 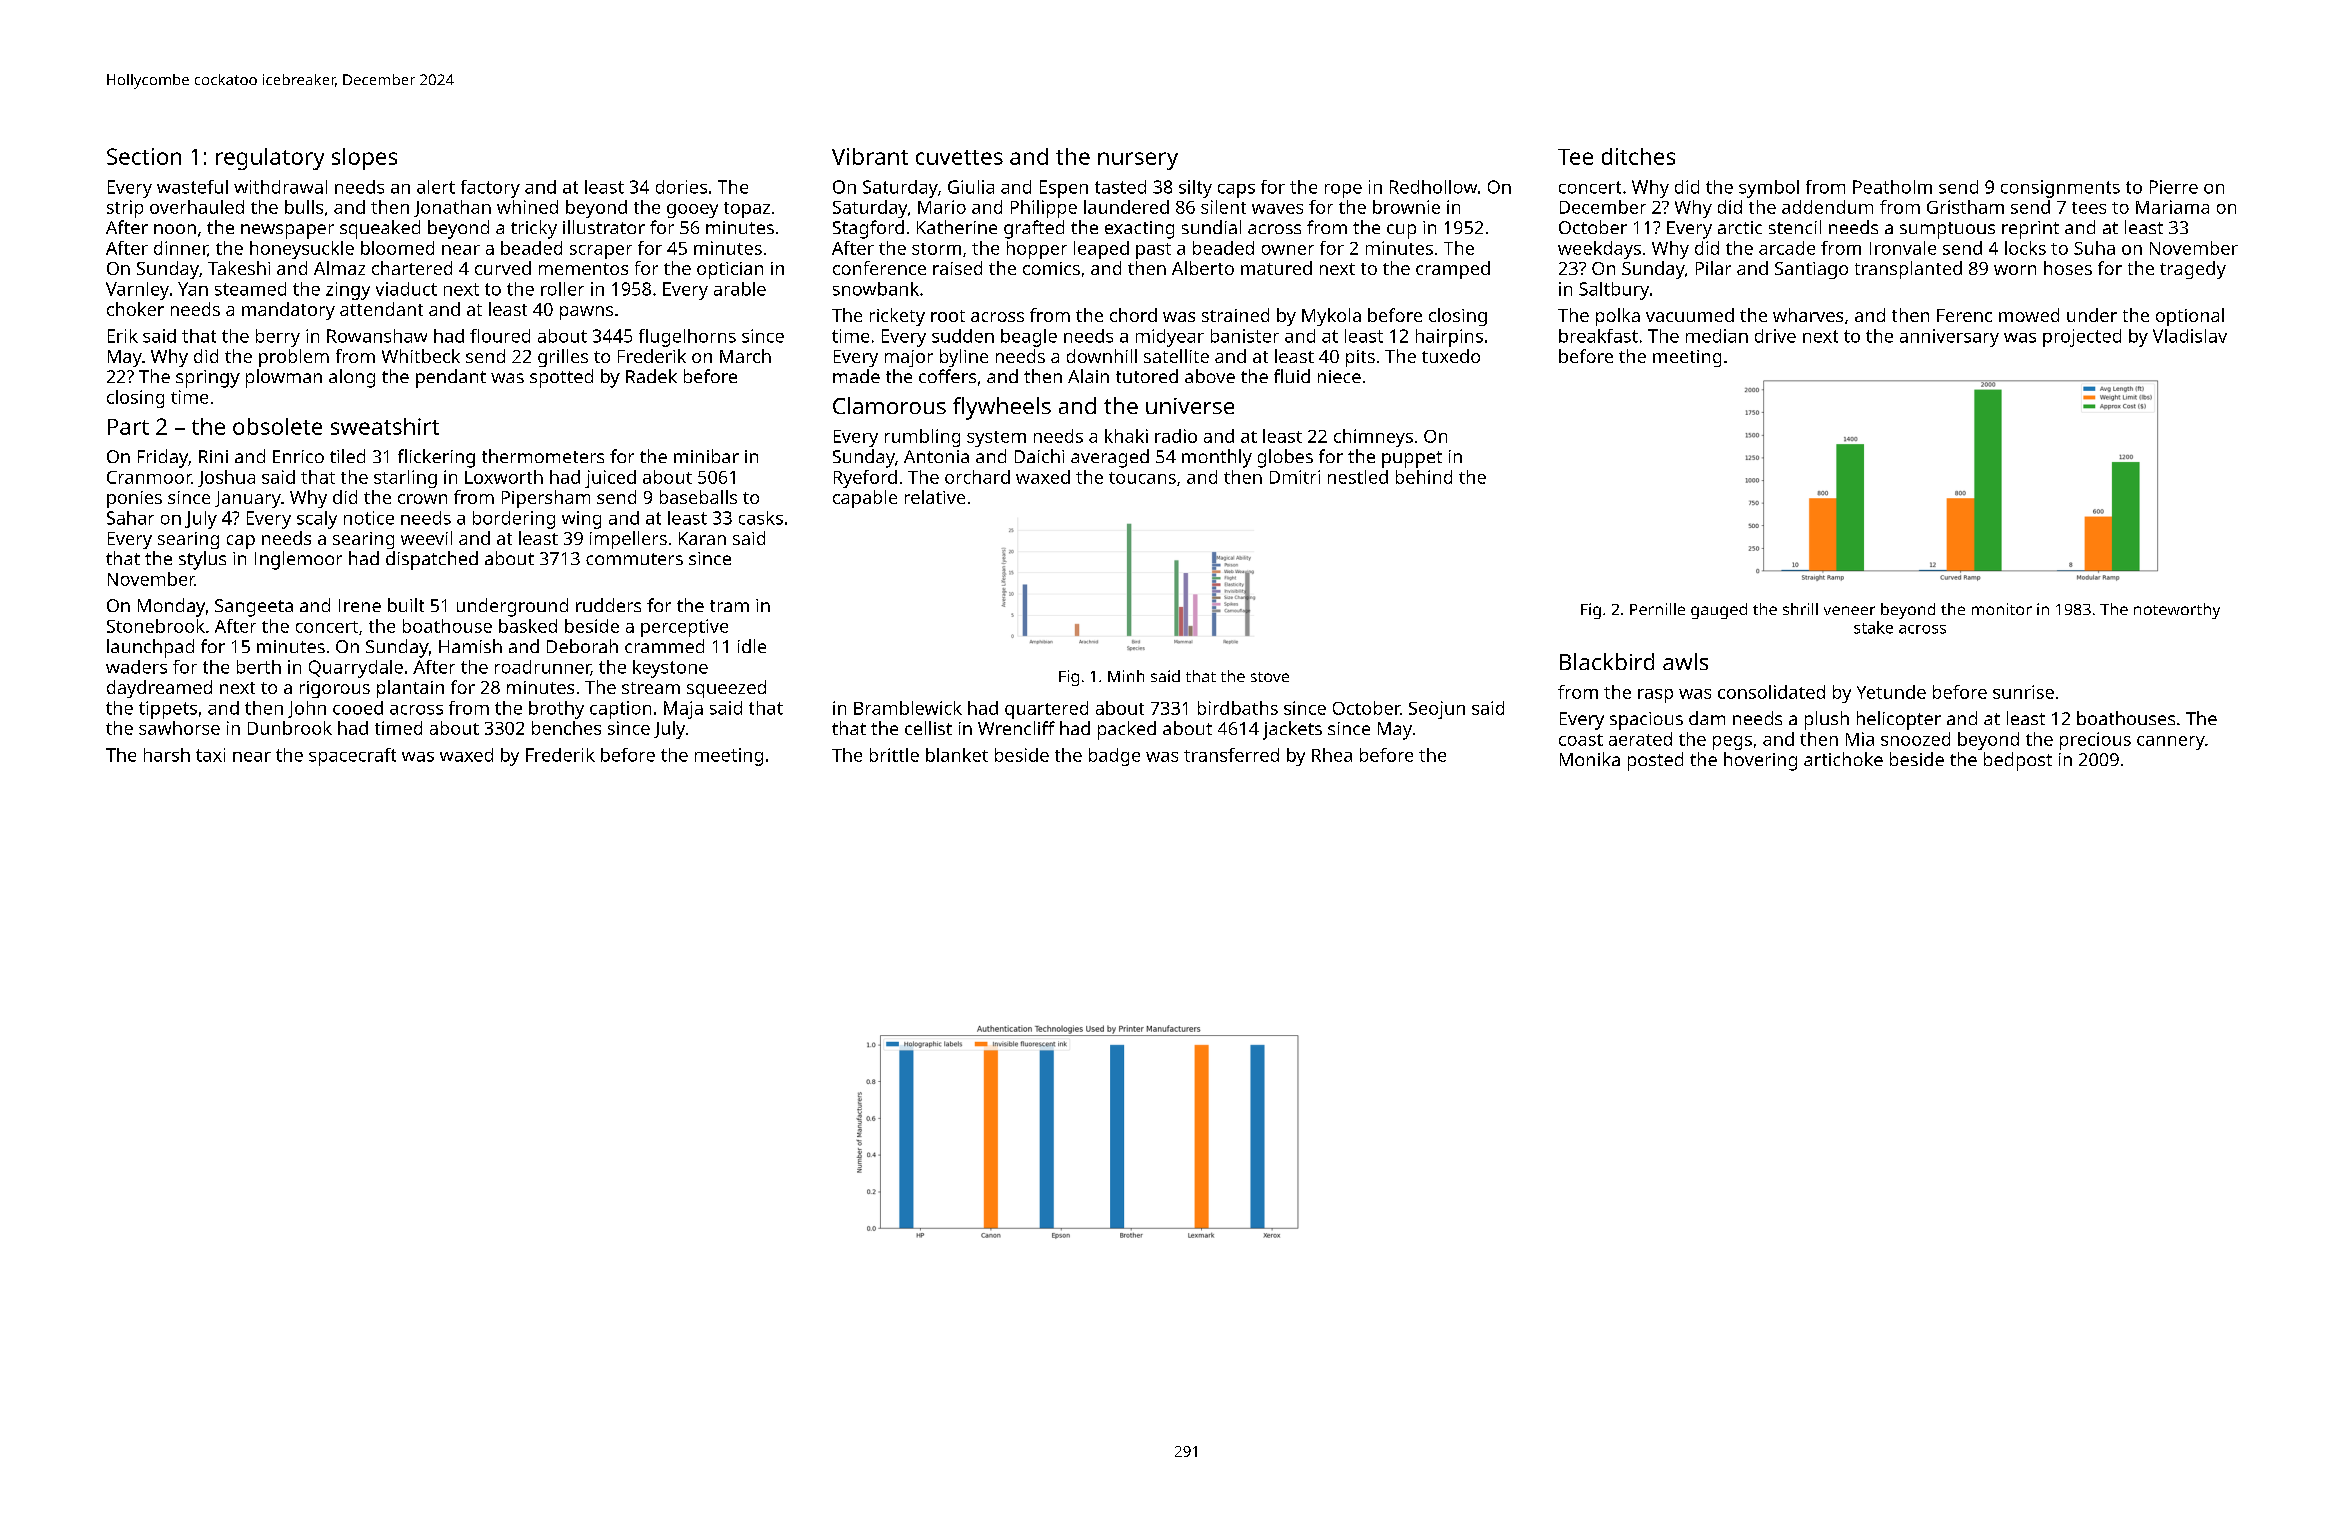 What do you see at coordinates (556, 710) in the image?
I see `brothy` at bounding box center [556, 710].
